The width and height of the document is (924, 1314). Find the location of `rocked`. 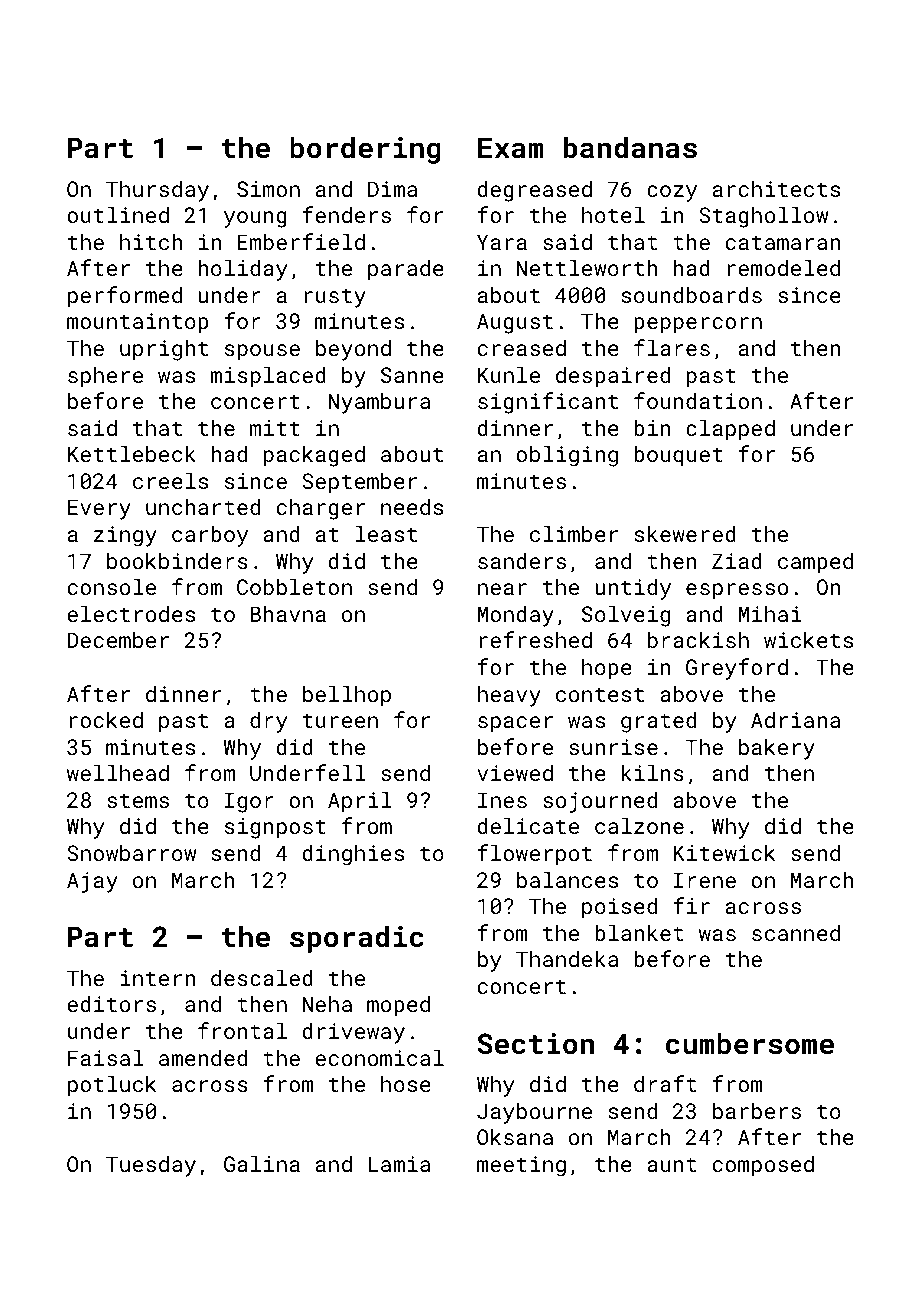

rocked is located at coordinates (106, 719).
